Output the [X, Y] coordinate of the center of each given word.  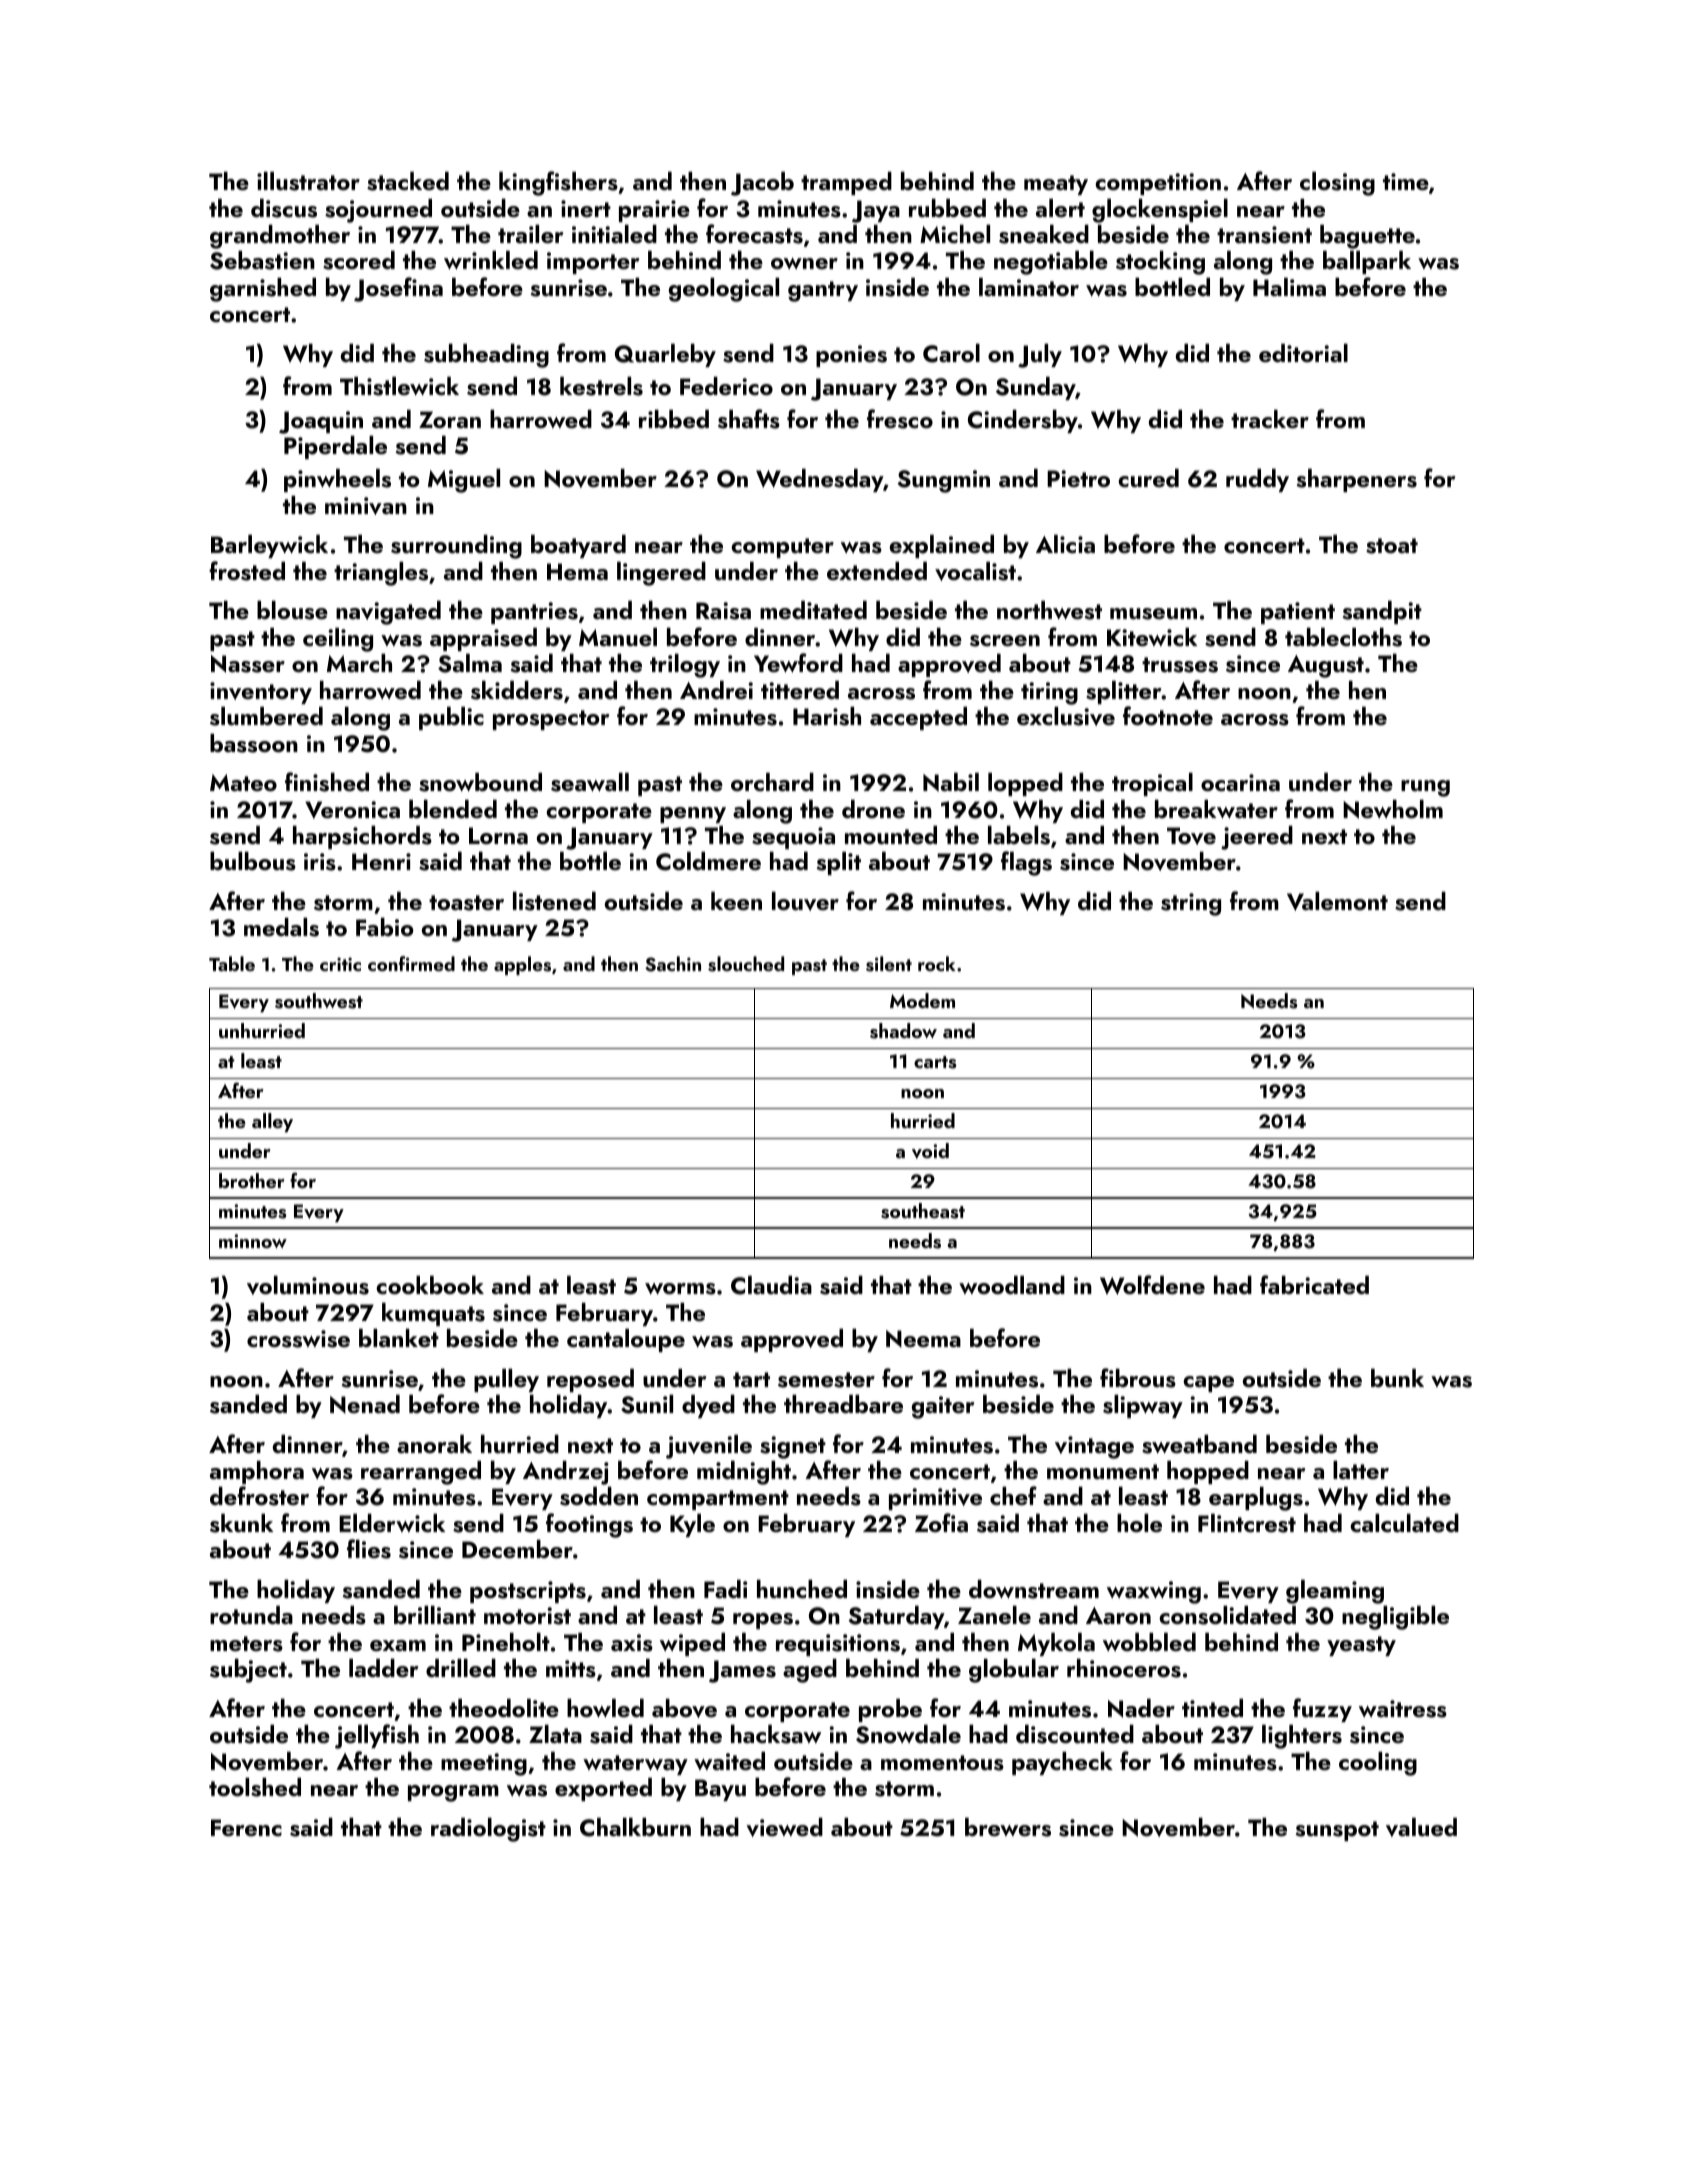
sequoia [793, 838]
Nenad [365, 1404]
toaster [466, 903]
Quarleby [665, 355]
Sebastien [262, 260]
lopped [1025, 784]
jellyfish [377, 1736]
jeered [1257, 838]
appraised [483, 639]
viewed [784, 1827]
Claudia [771, 1285]
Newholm [1393, 809]
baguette [1367, 237]
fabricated [1314, 1284]
